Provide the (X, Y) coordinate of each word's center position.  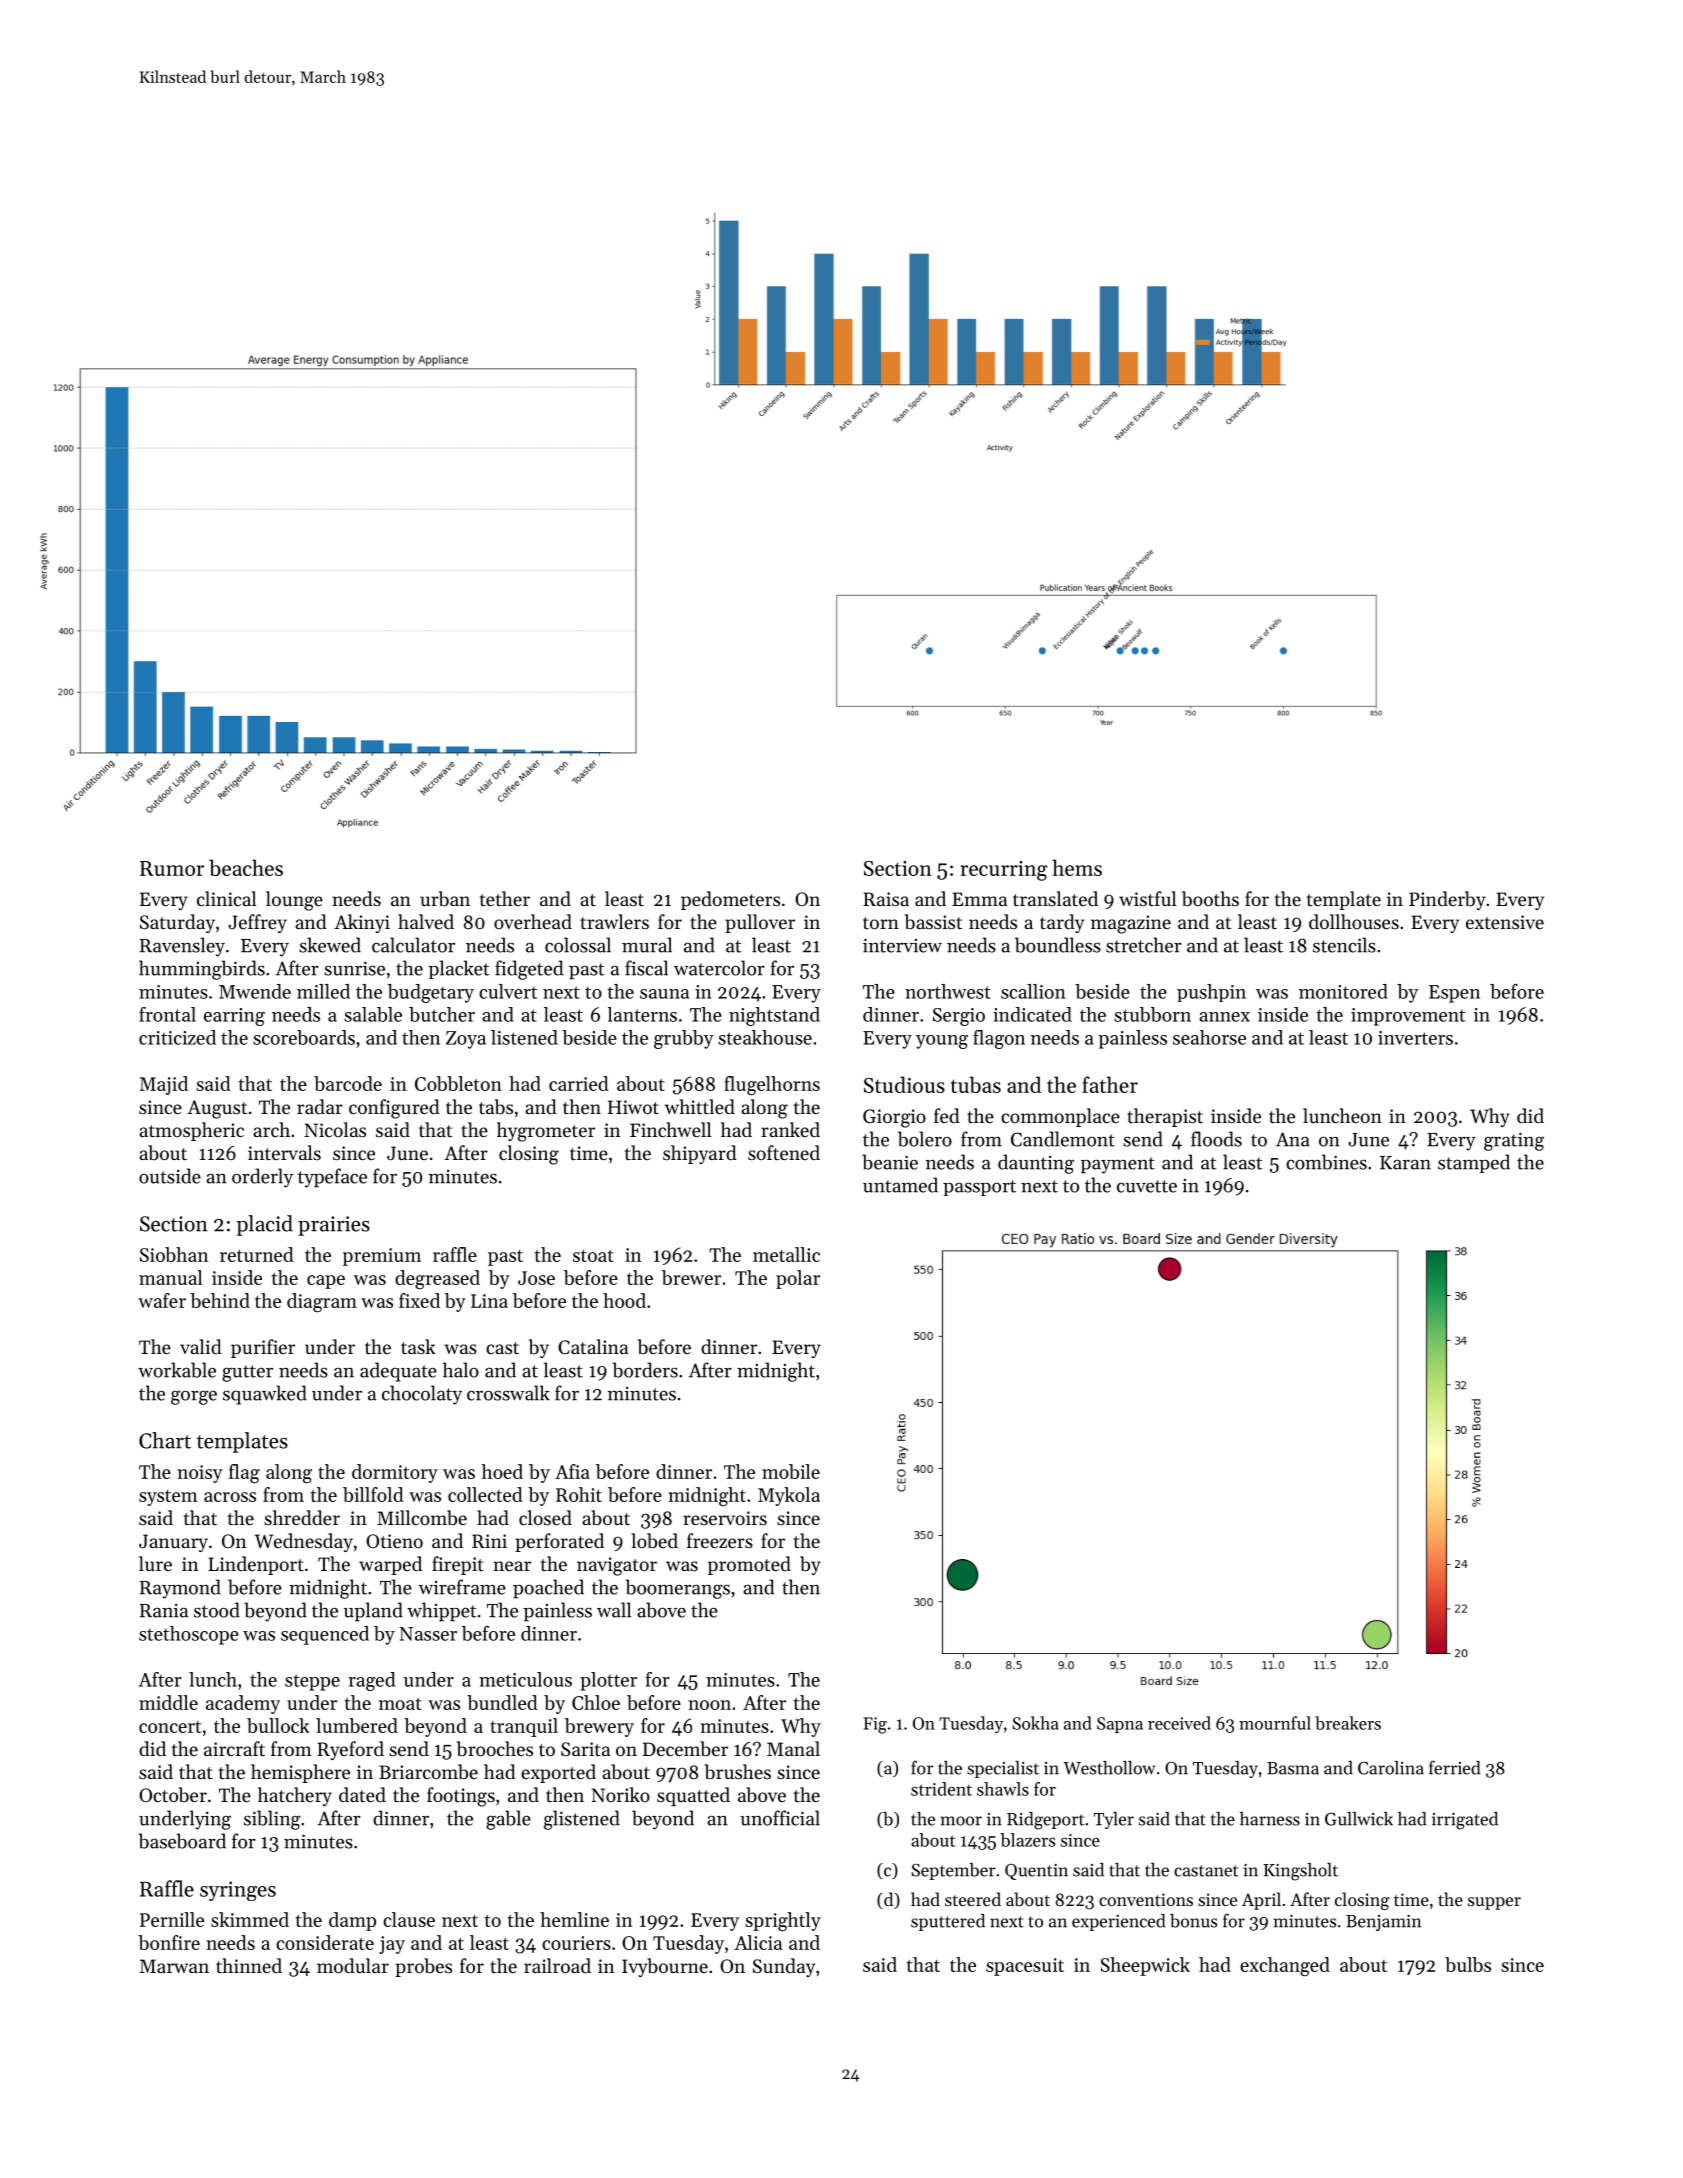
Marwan (174, 1966)
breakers (1348, 1723)
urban (445, 899)
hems (1077, 867)
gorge (194, 1398)
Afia (572, 1471)
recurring (1004, 871)
